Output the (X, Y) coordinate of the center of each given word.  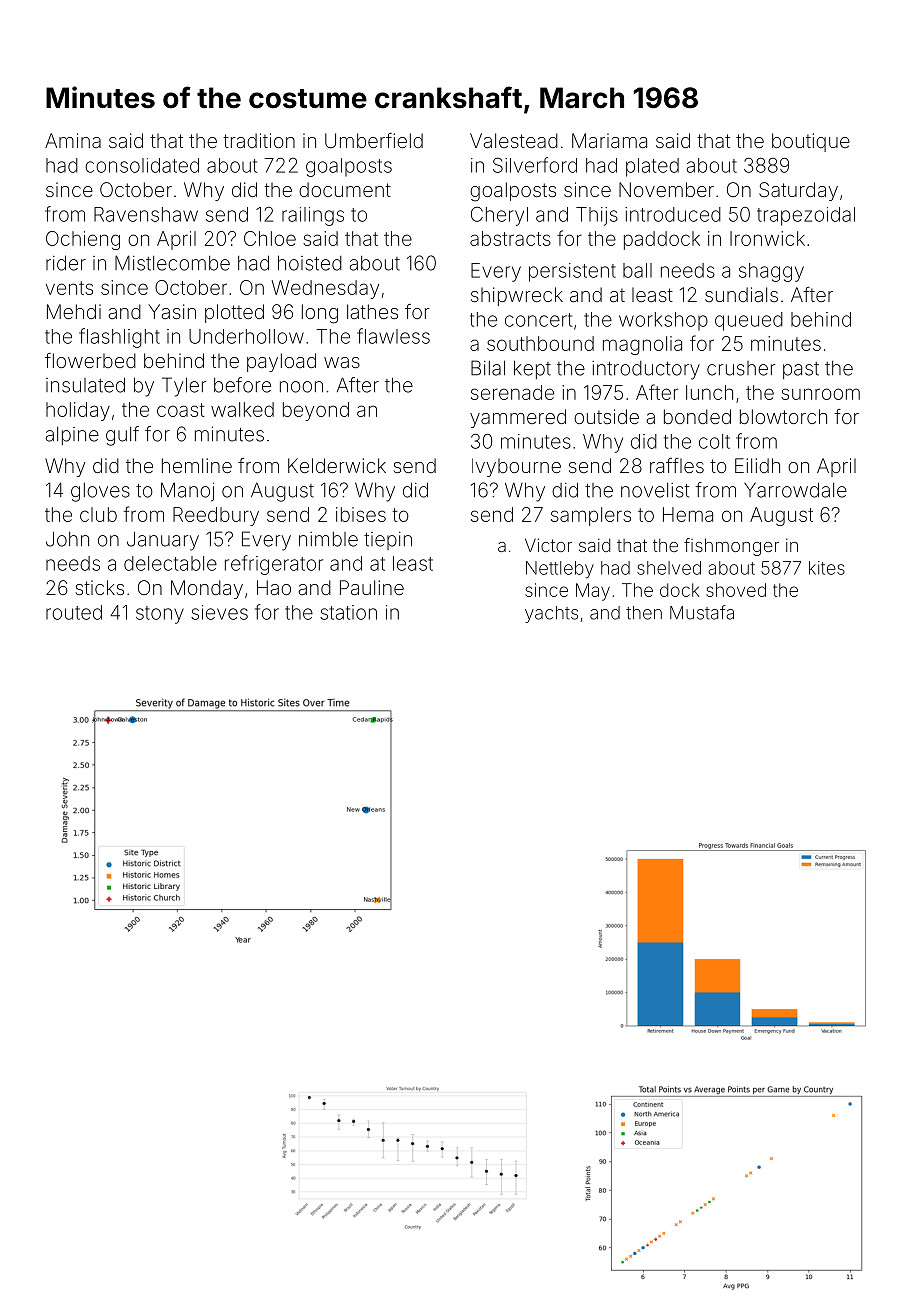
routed (74, 612)
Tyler (184, 387)
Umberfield (374, 140)
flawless (393, 336)
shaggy (771, 272)
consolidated (142, 165)
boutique (811, 142)
